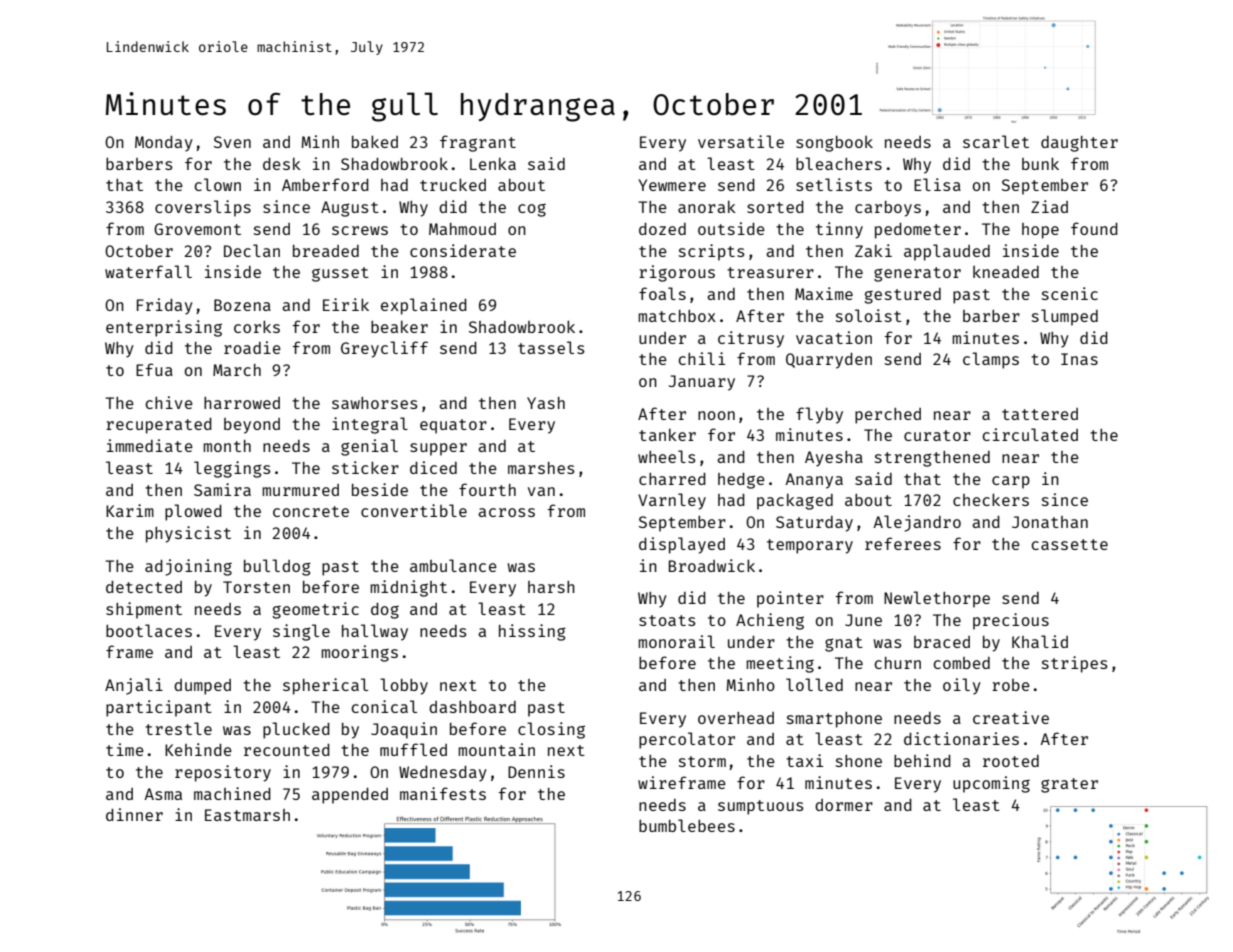 The width and height of the document is (1233, 952). What do you see at coordinates (325, 184) in the document?
I see `Amberford` at bounding box center [325, 184].
